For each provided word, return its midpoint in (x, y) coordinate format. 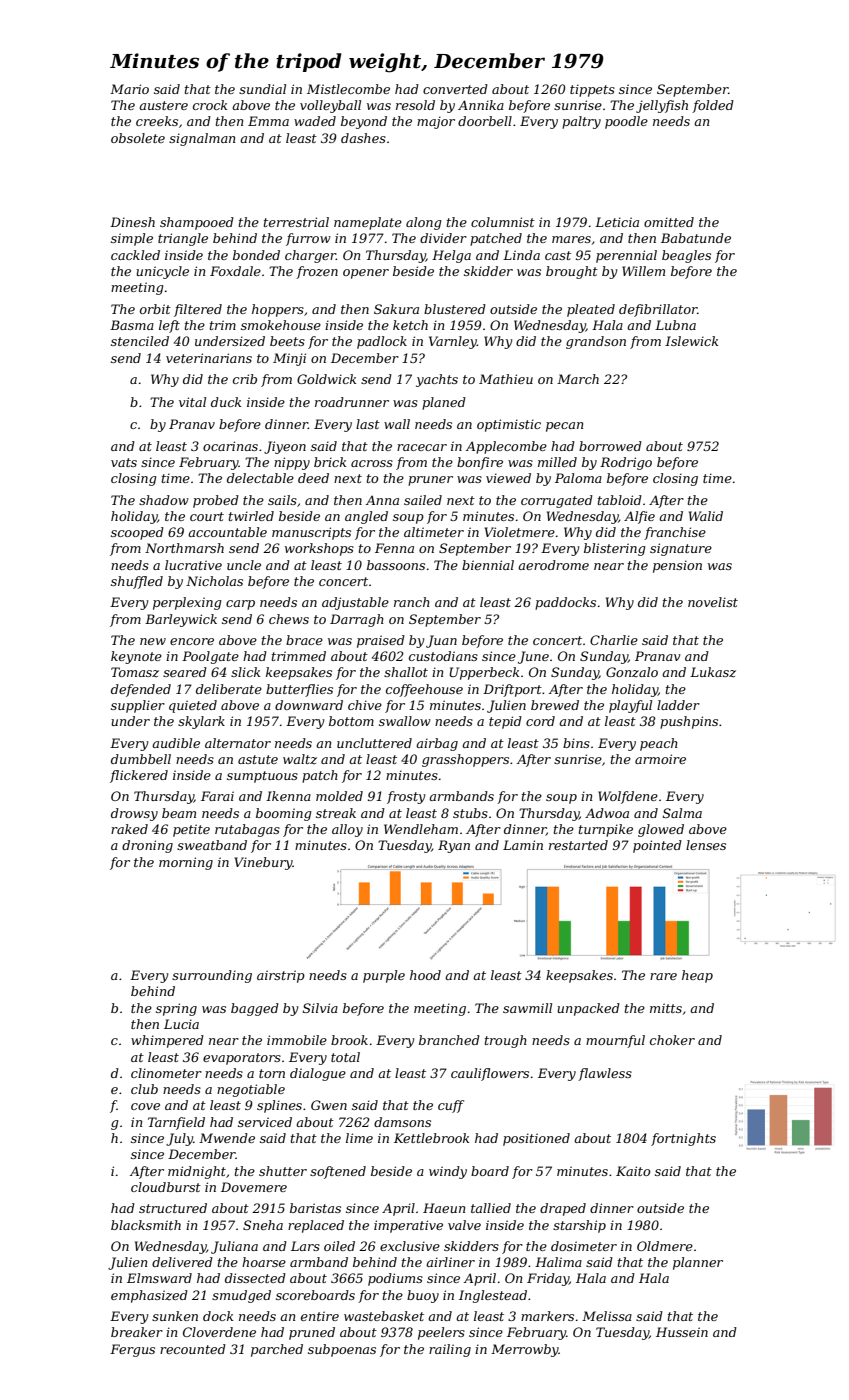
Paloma (578, 478)
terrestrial (296, 222)
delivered (182, 1262)
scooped (137, 533)
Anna (382, 500)
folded (713, 106)
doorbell (485, 121)
